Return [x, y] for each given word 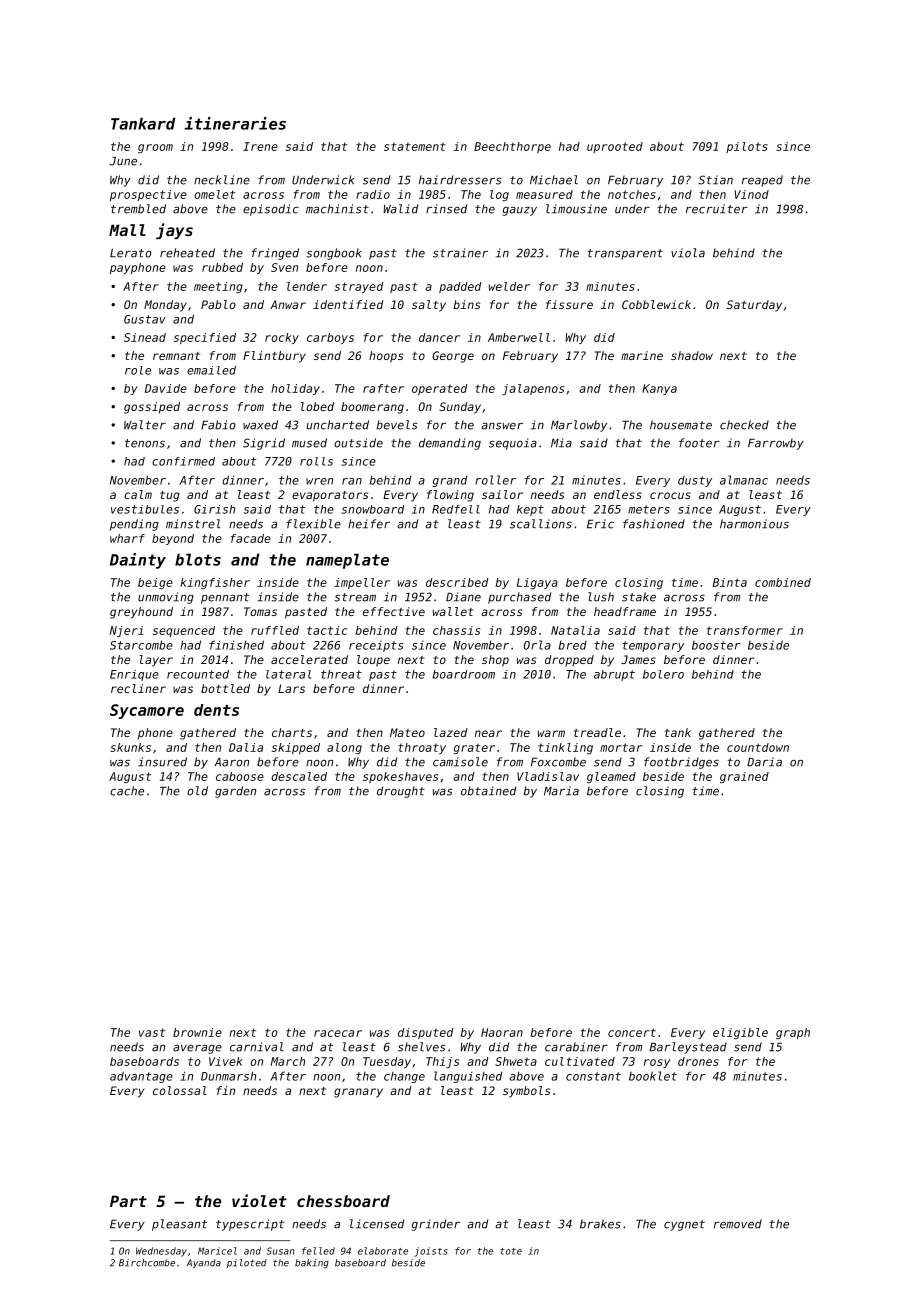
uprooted [615, 147]
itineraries [235, 123]
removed [738, 1224]
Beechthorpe [512, 147]
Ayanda [204, 1263]
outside [358, 443]
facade [251, 538]
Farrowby [776, 444]
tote [511, 1251]
